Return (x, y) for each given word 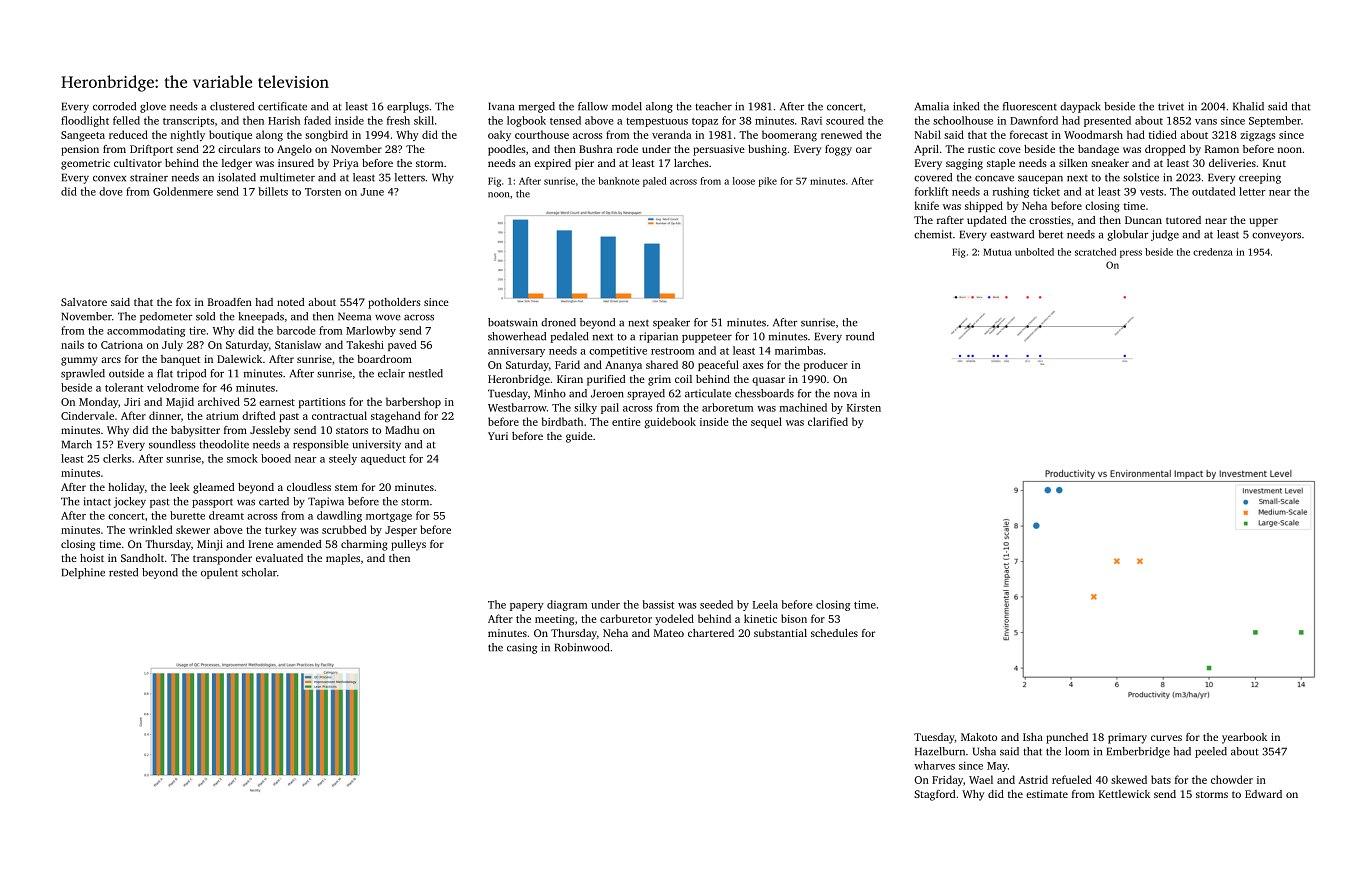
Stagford (934, 795)
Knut (1274, 163)
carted (274, 501)
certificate (282, 106)
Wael (981, 779)
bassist (658, 604)
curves (1166, 738)
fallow (593, 106)
